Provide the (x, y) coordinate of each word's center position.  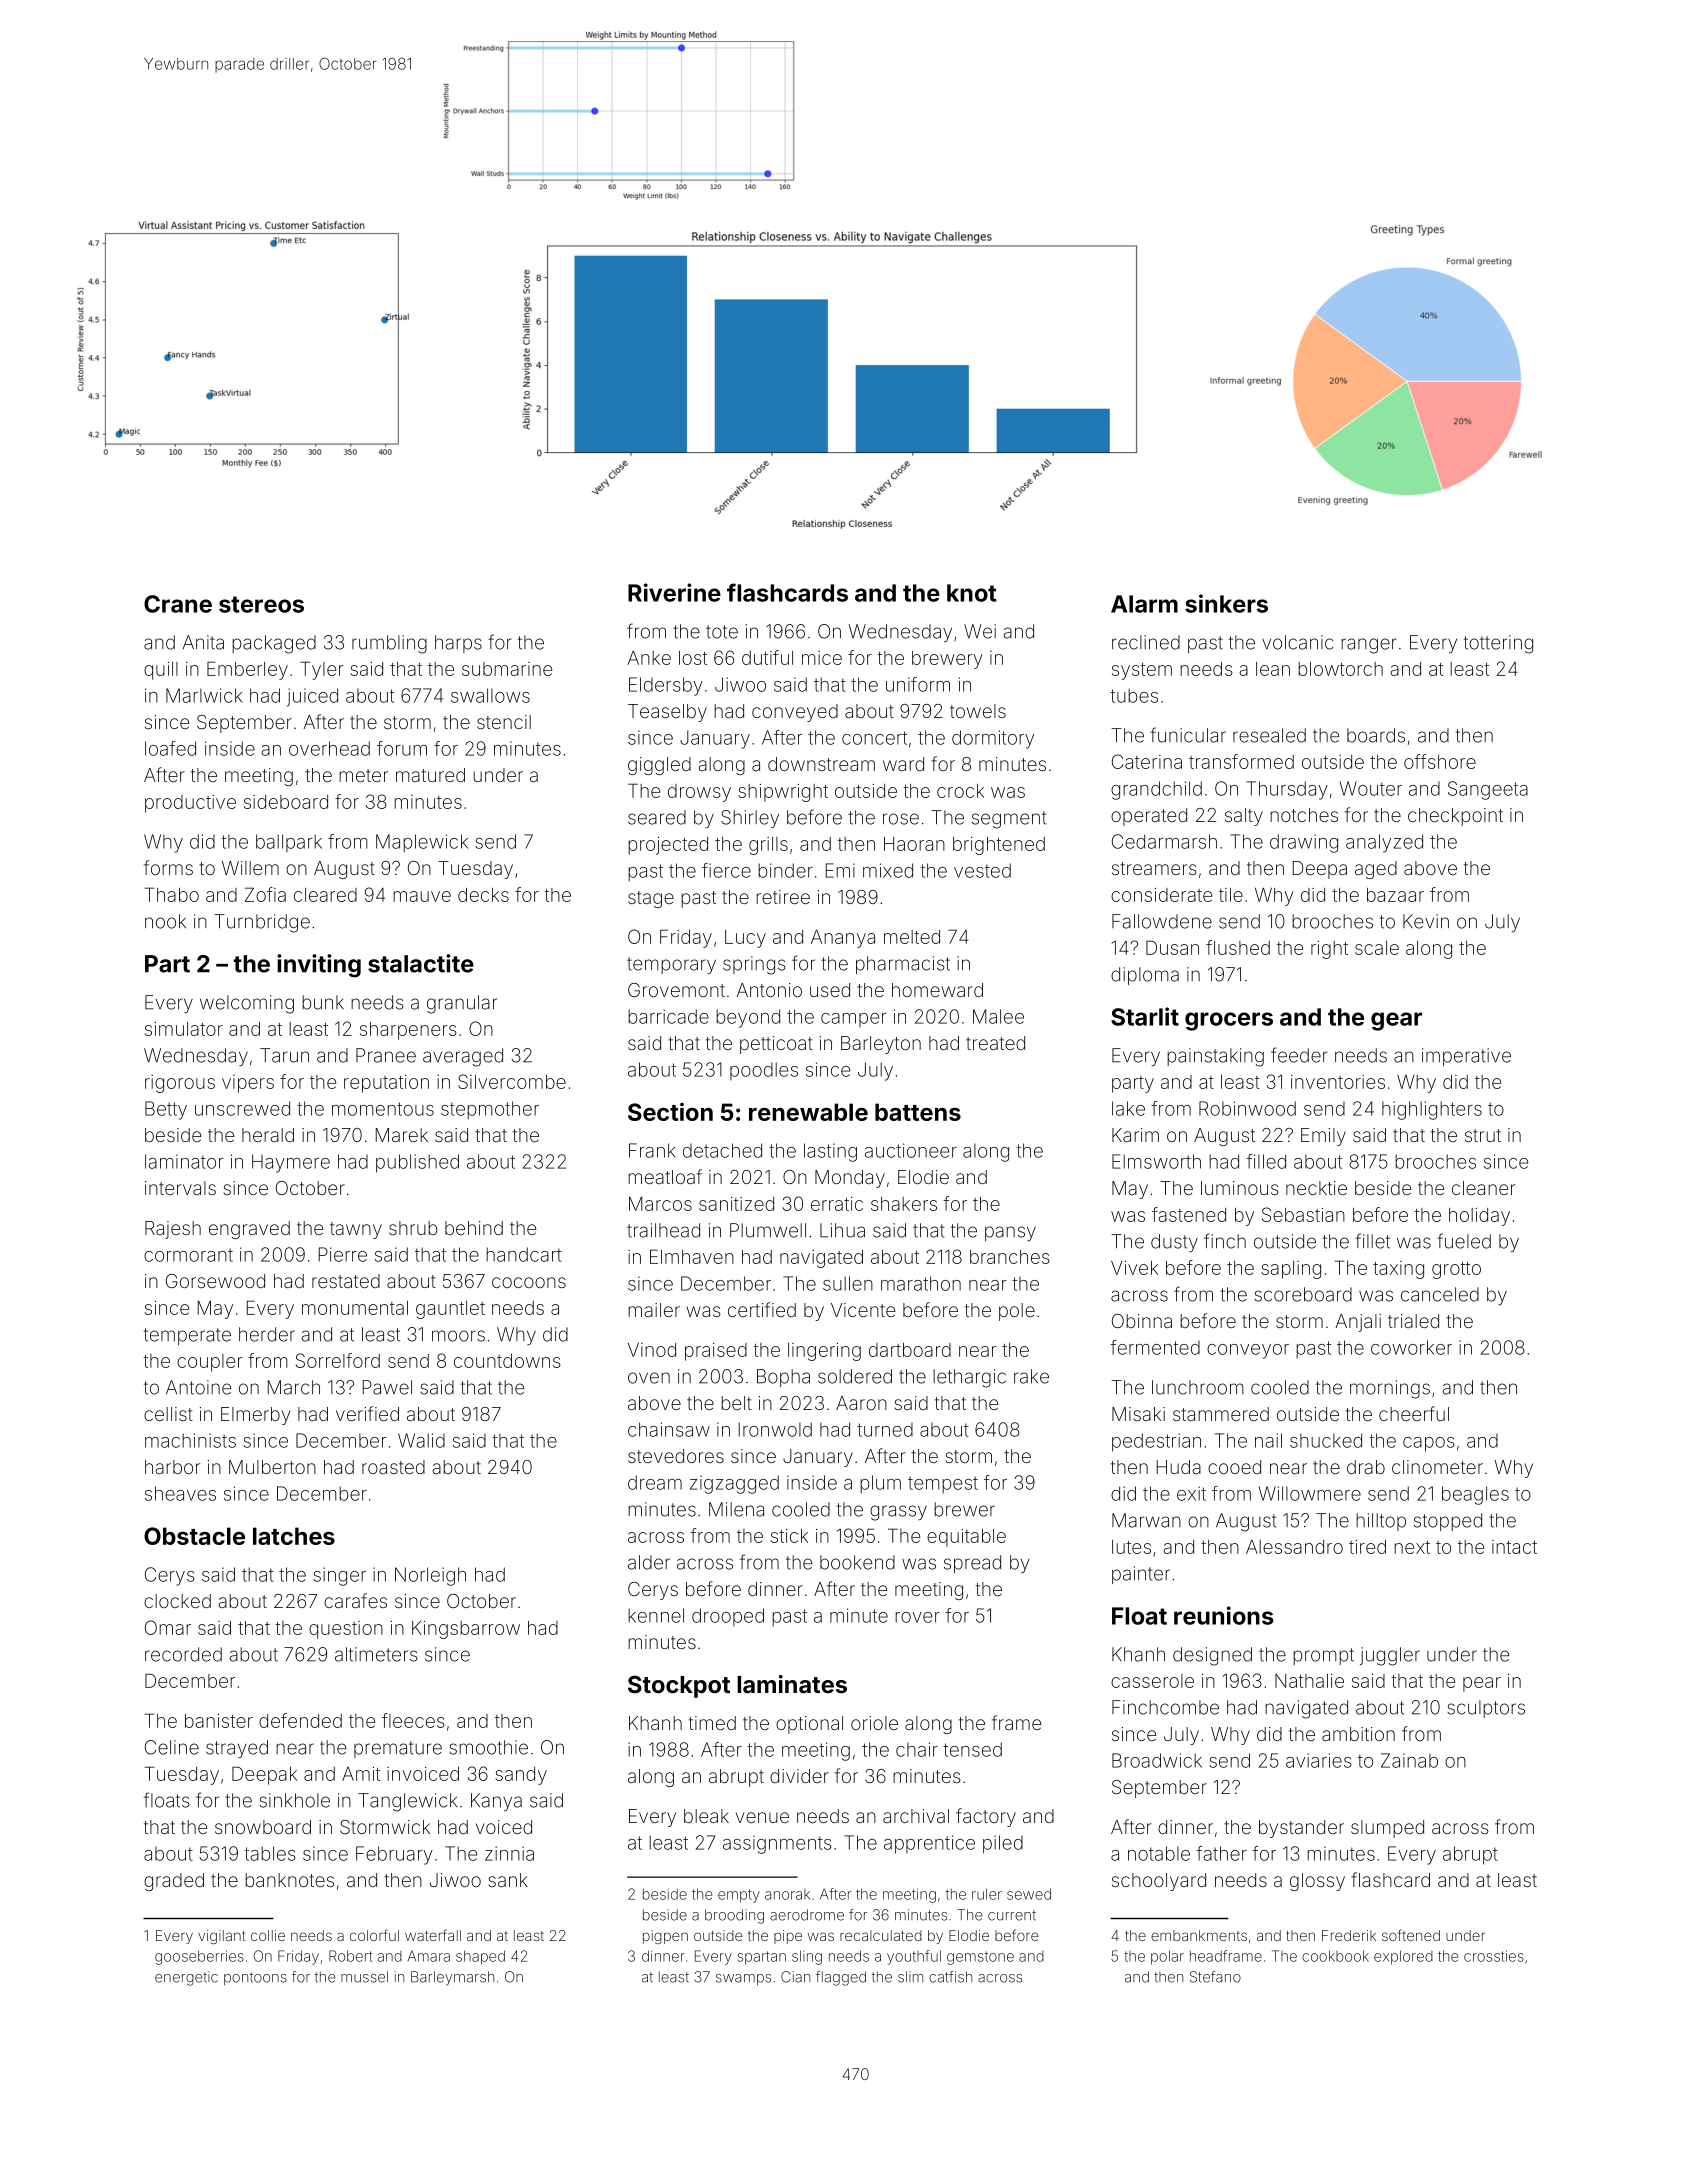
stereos (261, 604)
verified (367, 1413)
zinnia (509, 1853)
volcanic (1297, 642)
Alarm (1144, 604)
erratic (837, 1204)
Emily (1323, 1137)
